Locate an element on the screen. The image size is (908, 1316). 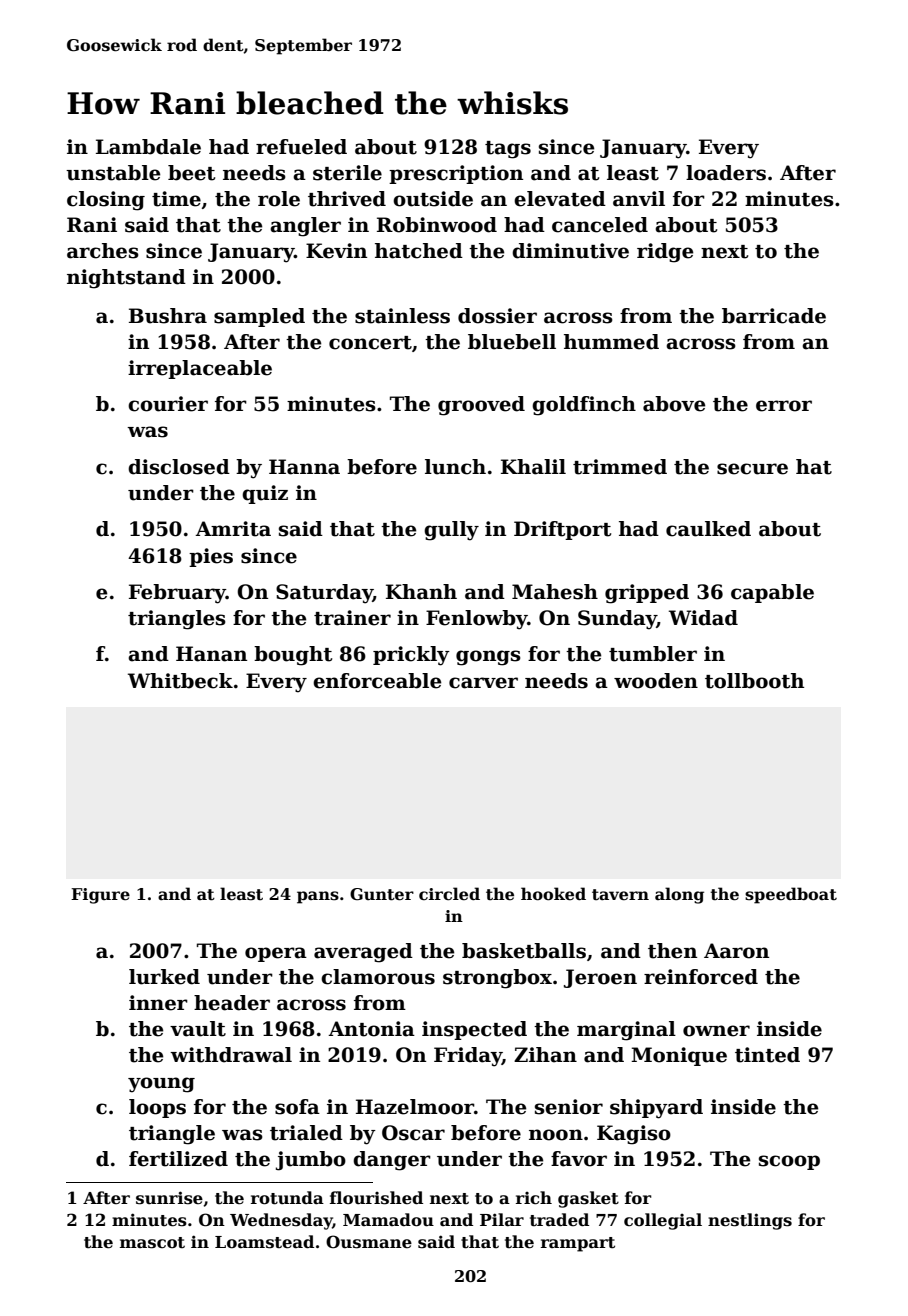
lunch is located at coordinates (455, 467).
